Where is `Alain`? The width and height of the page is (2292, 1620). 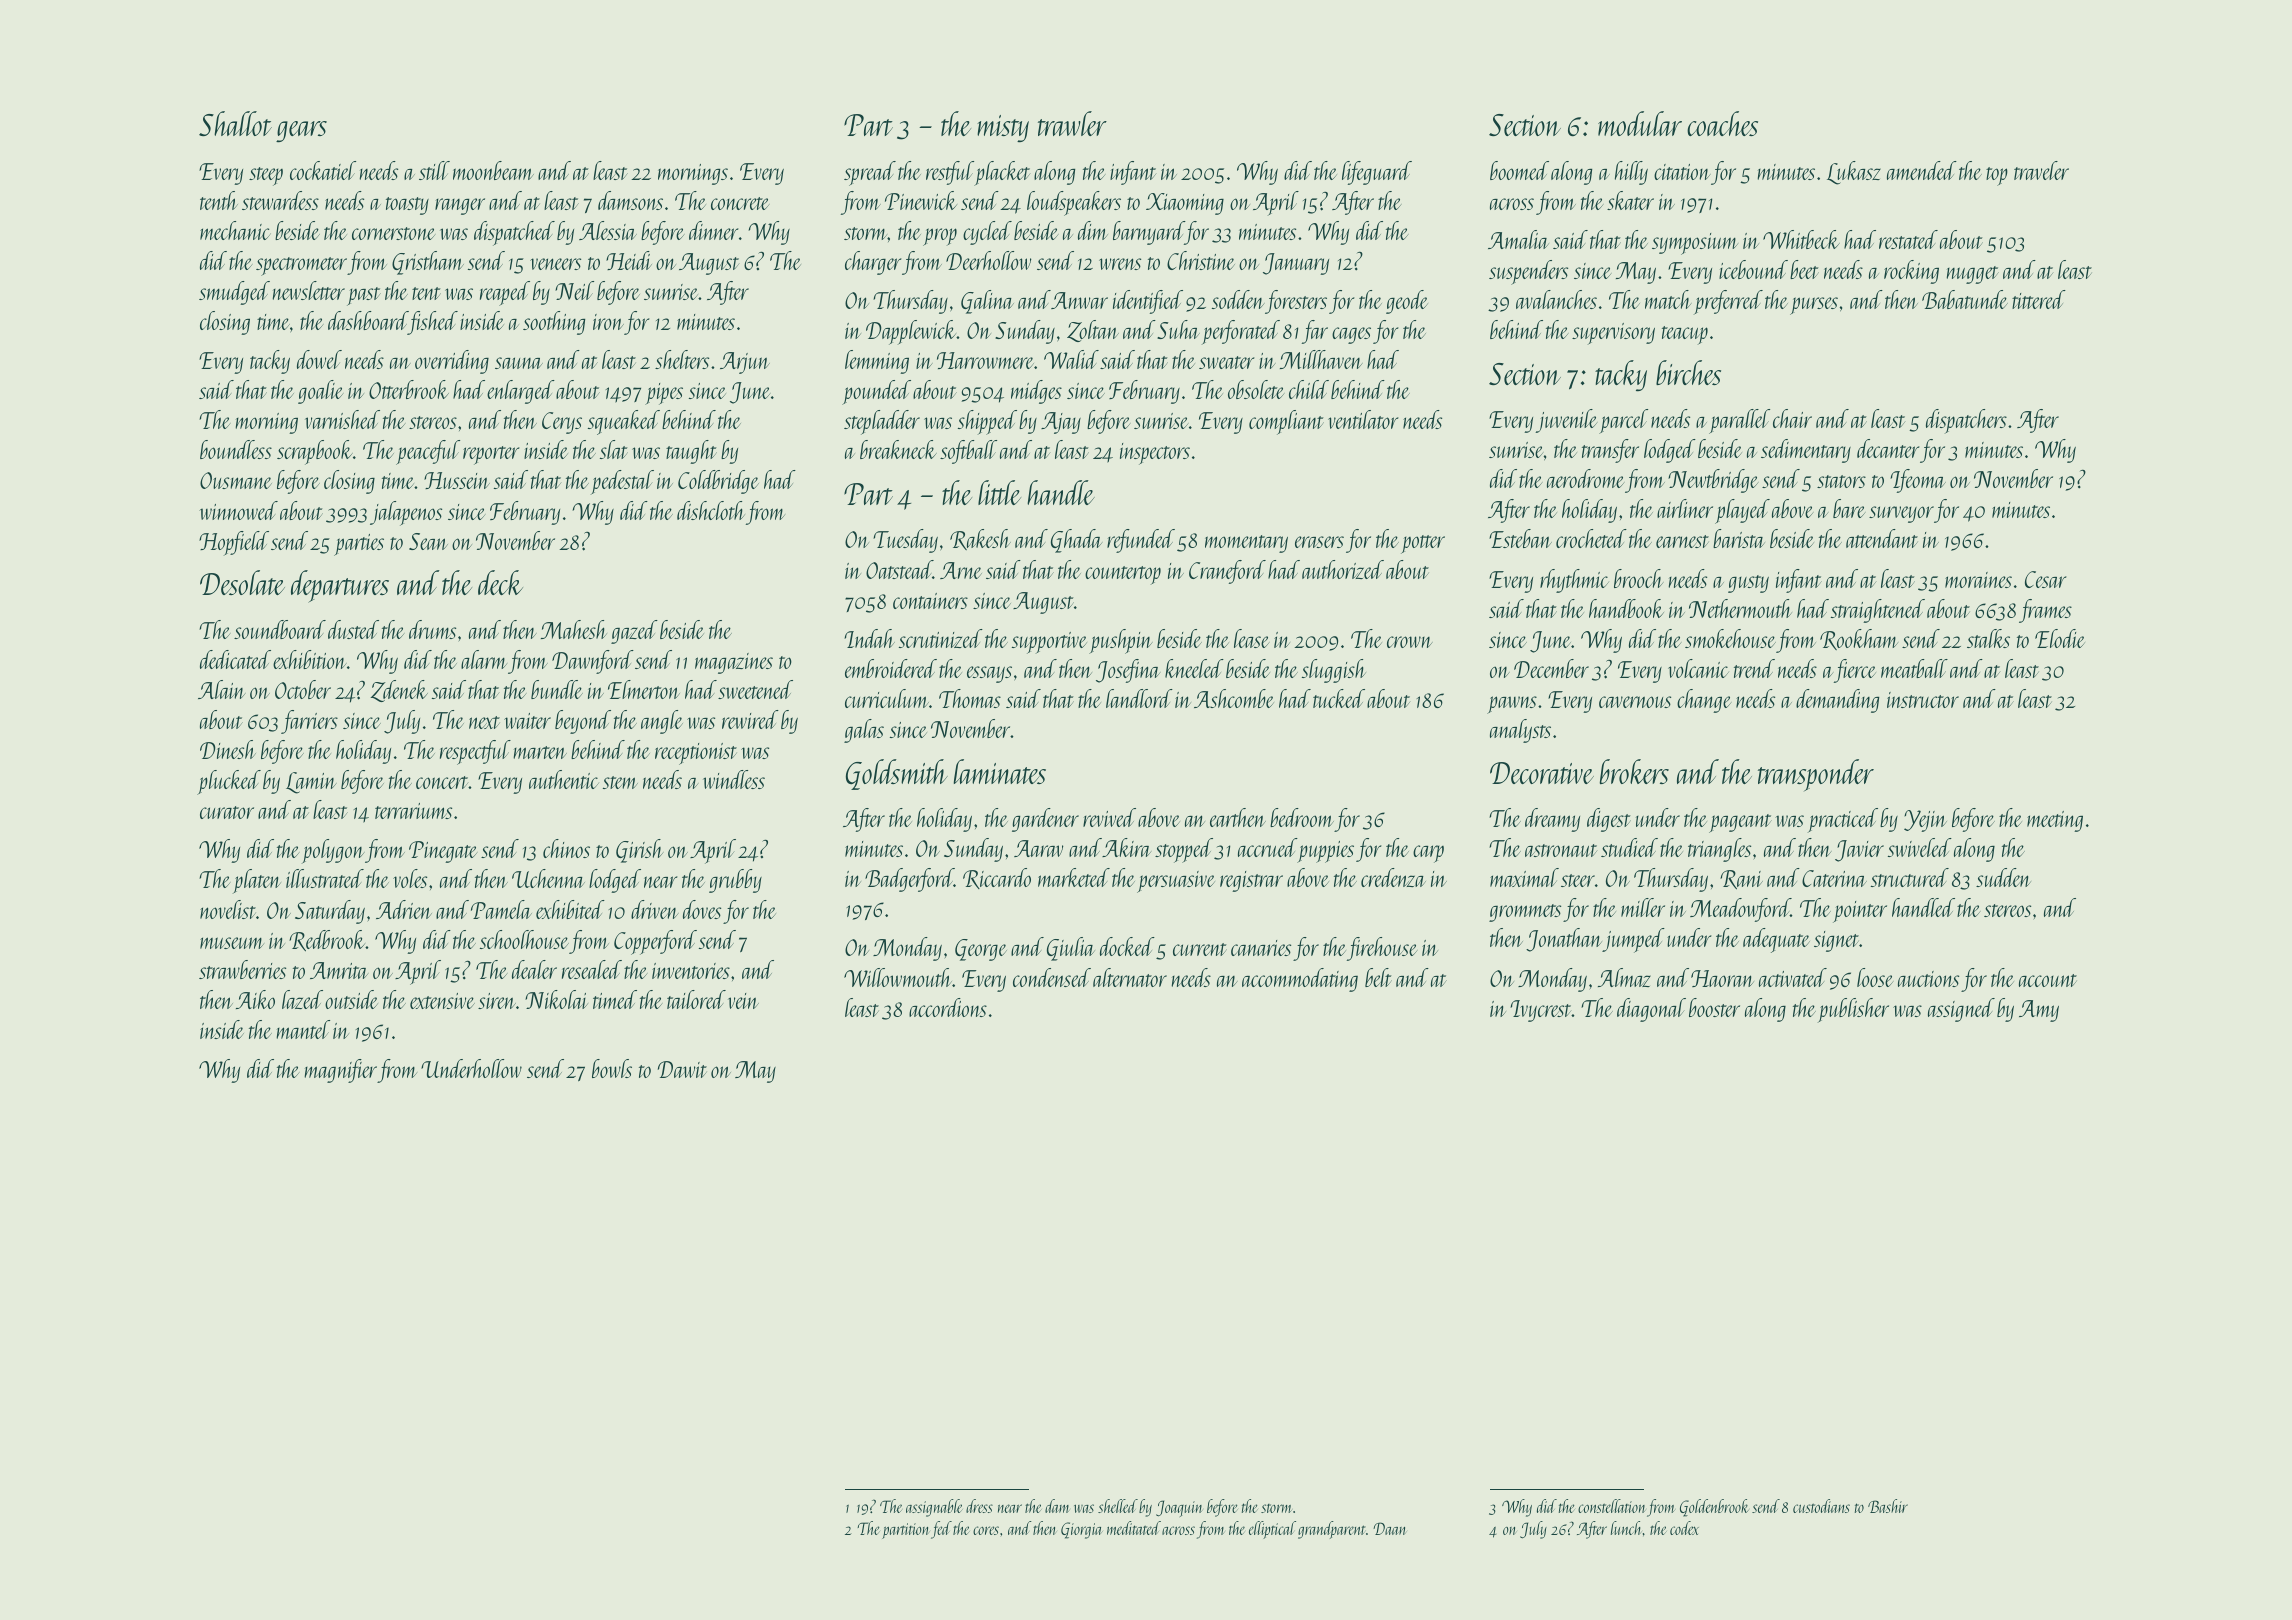 Alain is located at coordinates (222, 689).
